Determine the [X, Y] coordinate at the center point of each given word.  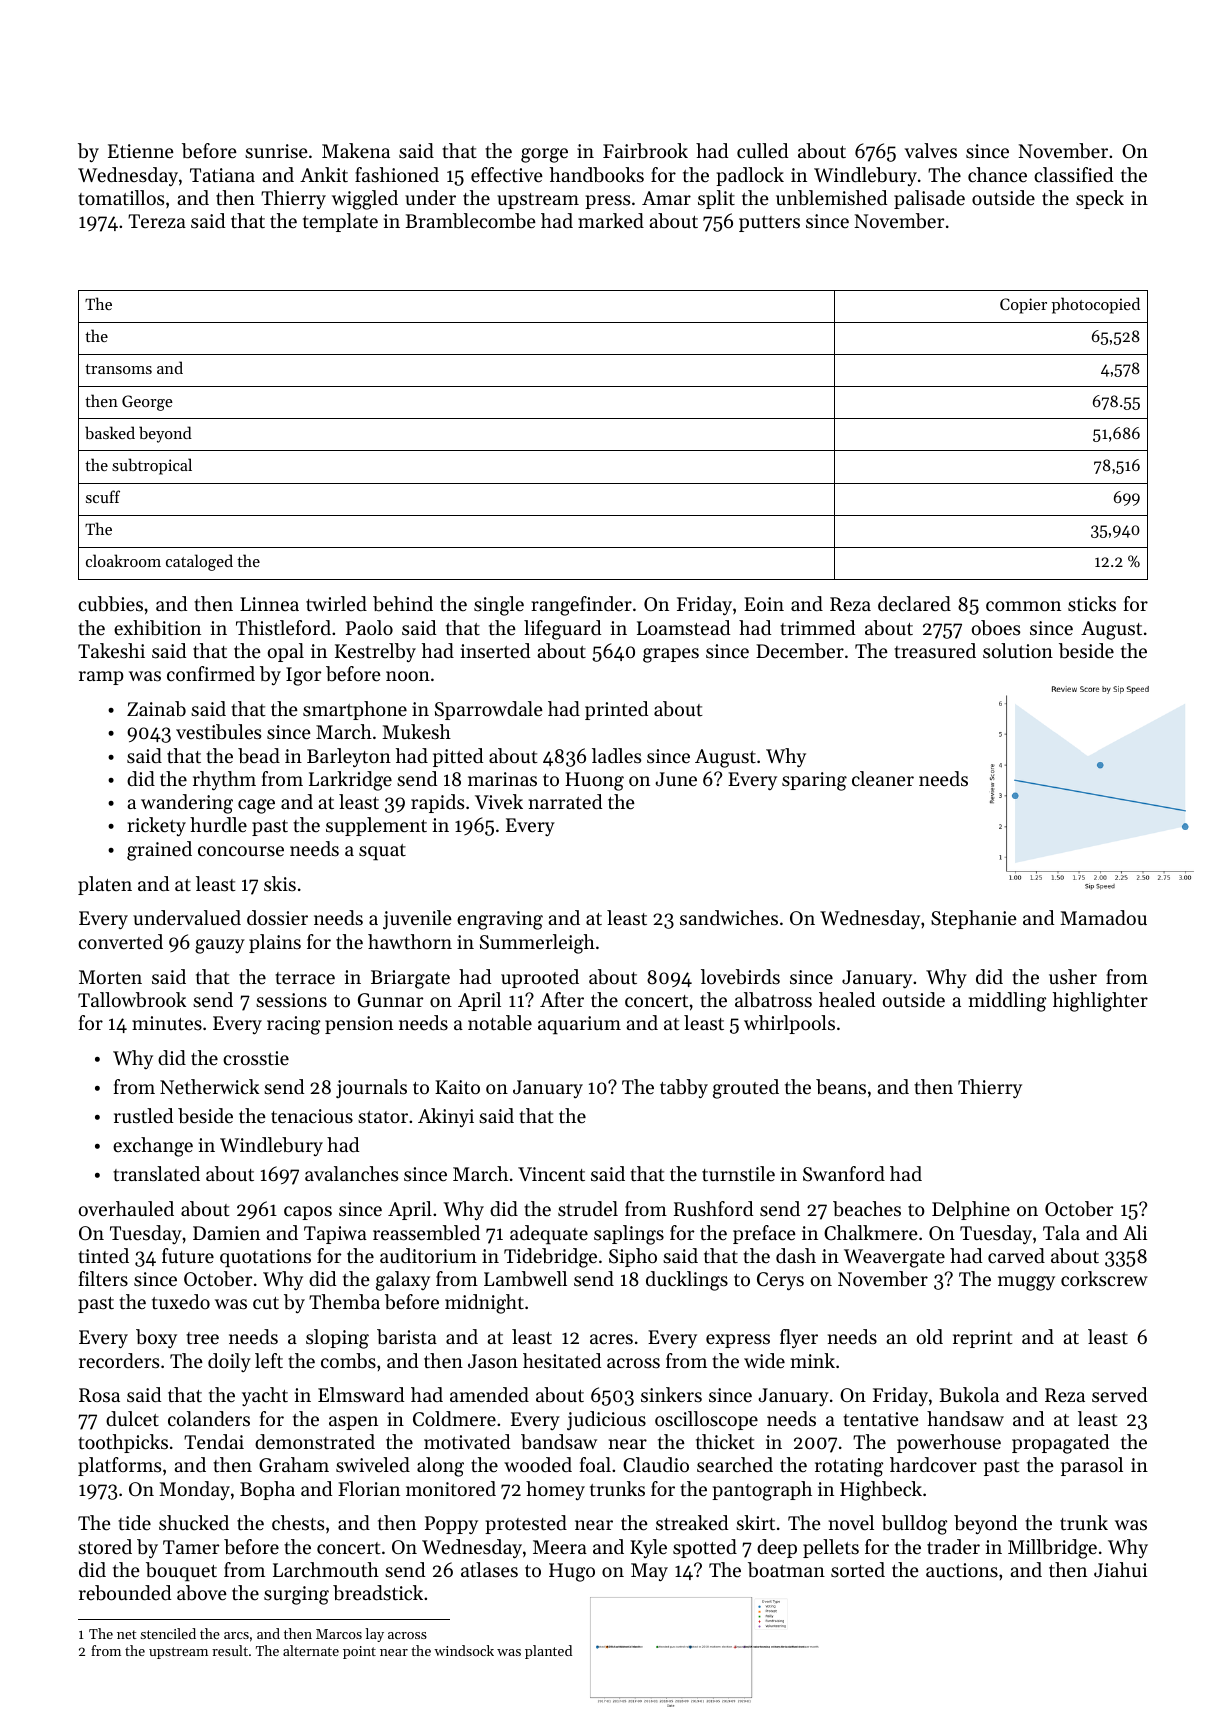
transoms [118, 369]
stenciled [168, 1633]
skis [280, 884]
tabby [684, 1088]
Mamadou [1103, 917]
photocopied [1096, 305]
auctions [962, 1570]
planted [548, 1652]
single [499, 606]
